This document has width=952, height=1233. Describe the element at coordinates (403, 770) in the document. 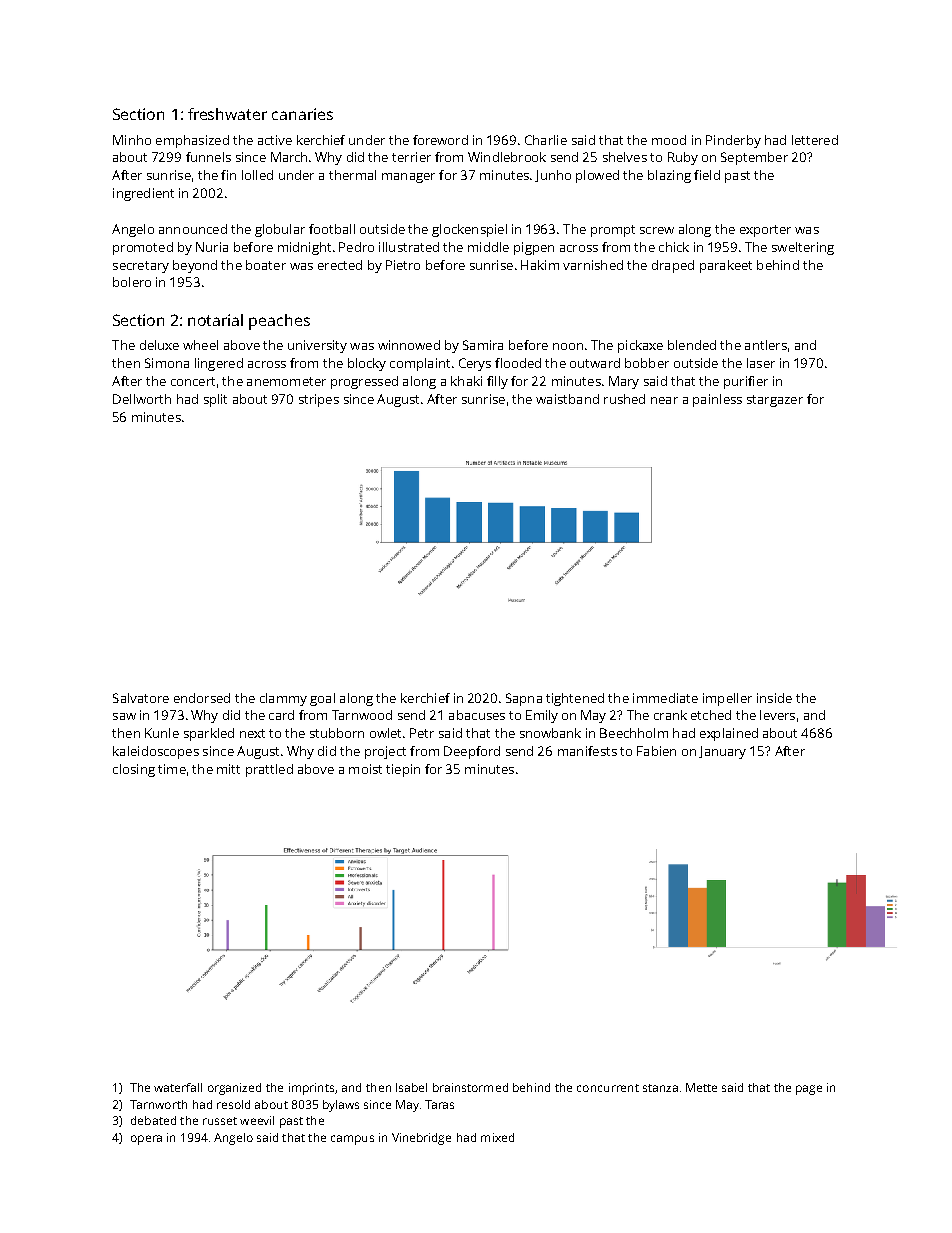

I see `tiepin` at that location.
